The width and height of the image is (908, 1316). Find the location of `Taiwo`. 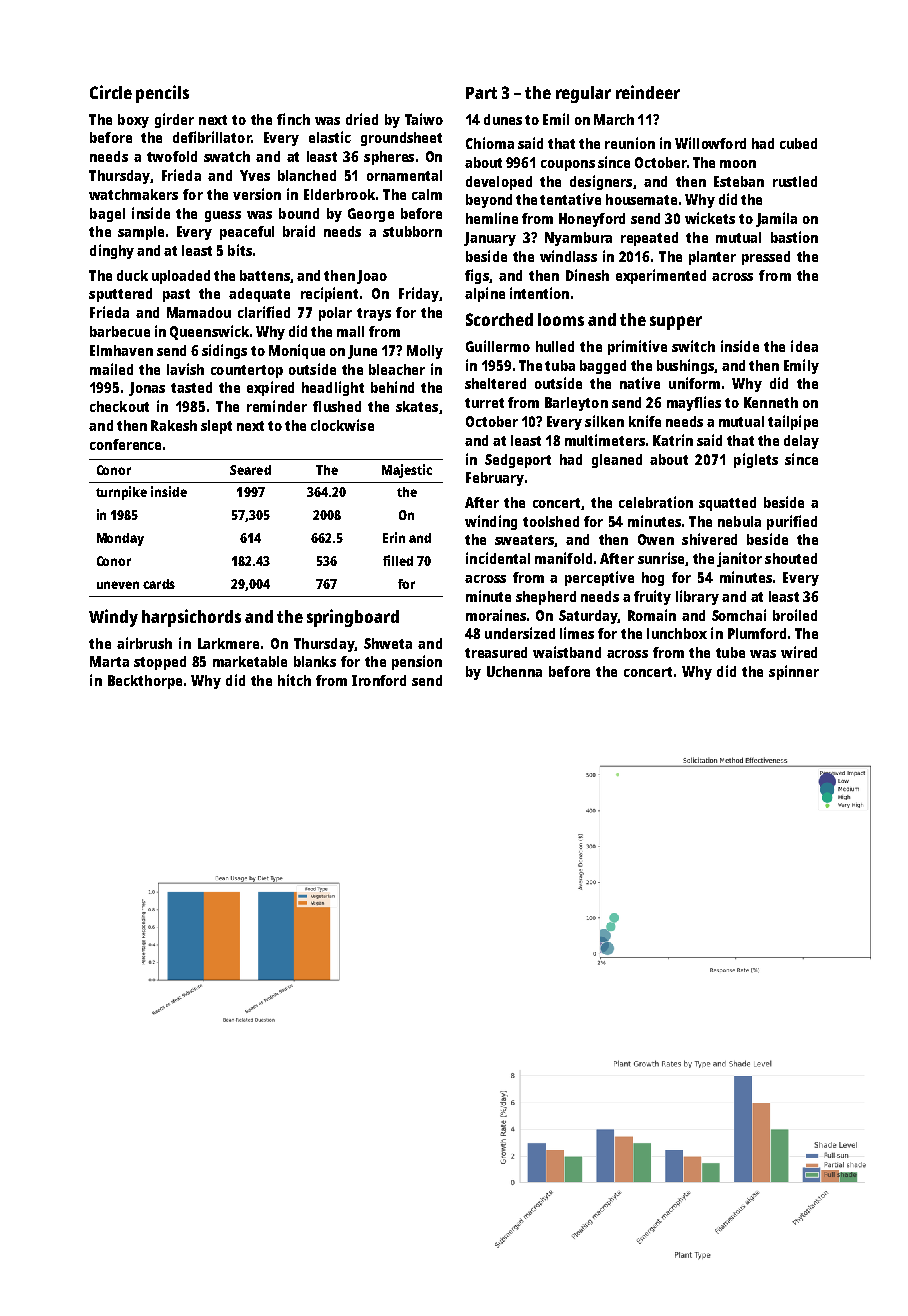

Taiwo is located at coordinates (424, 119).
